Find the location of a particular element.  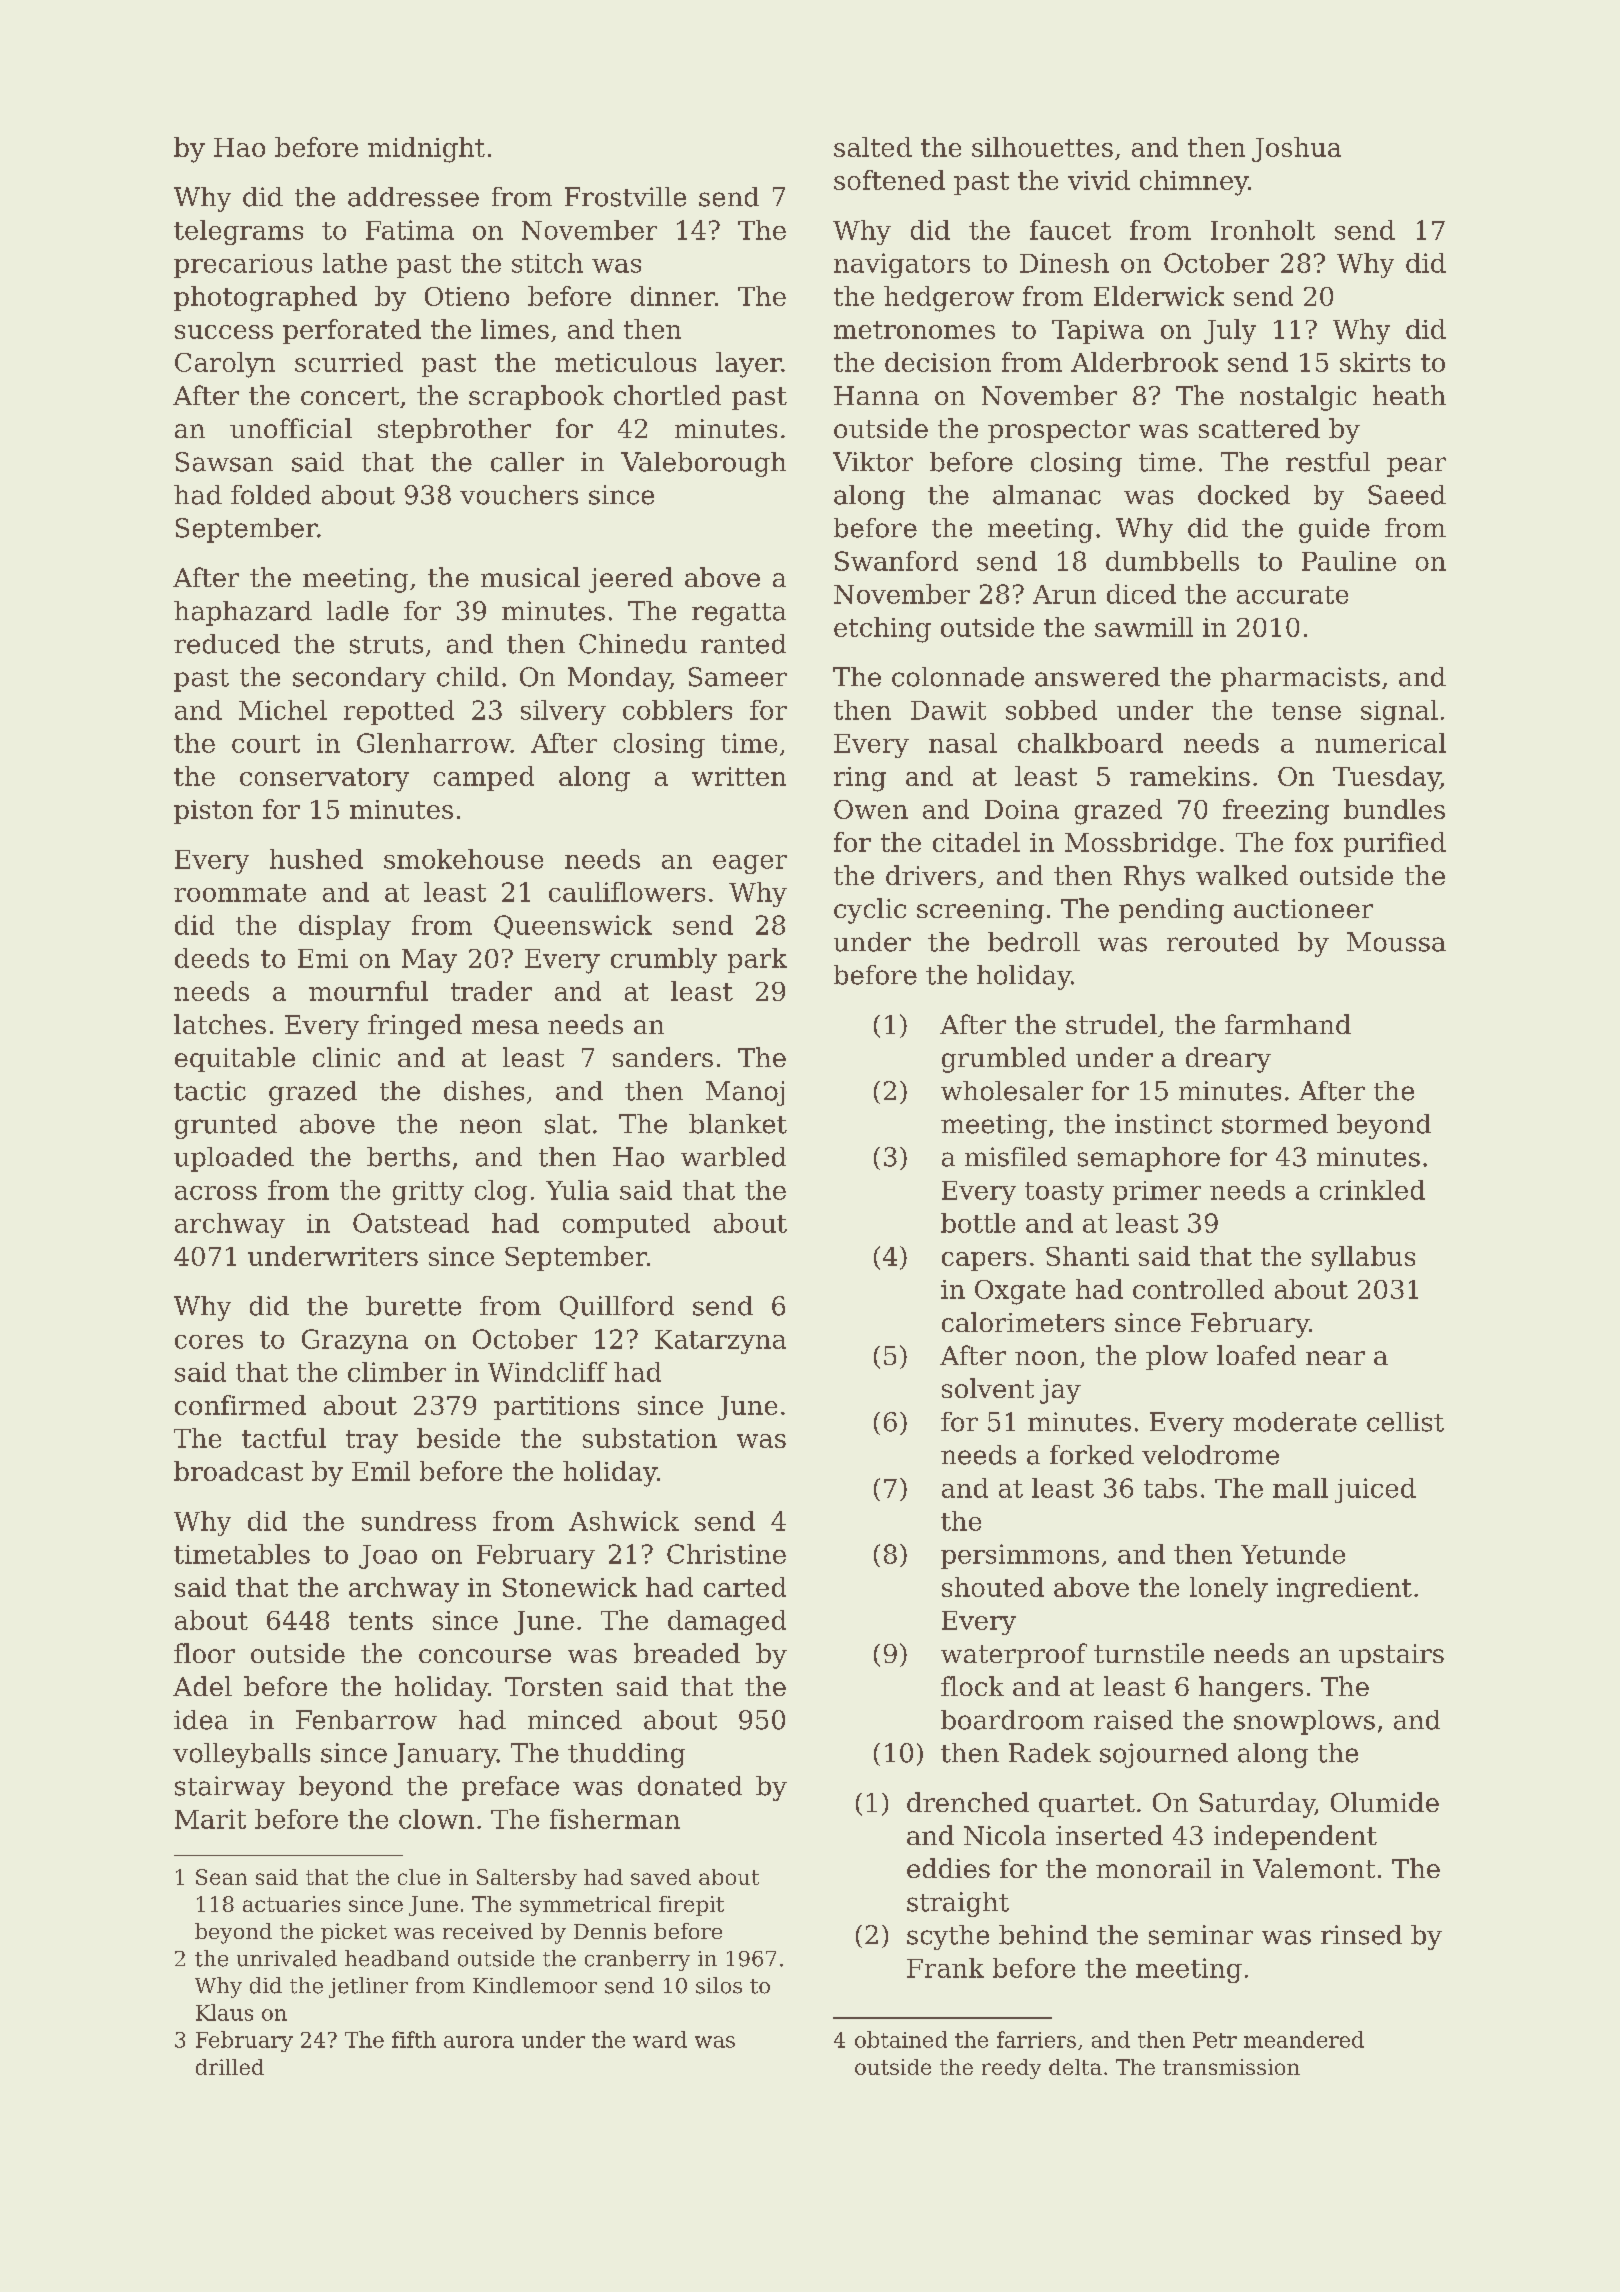

syllabus is located at coordinates (1363, 1259).
